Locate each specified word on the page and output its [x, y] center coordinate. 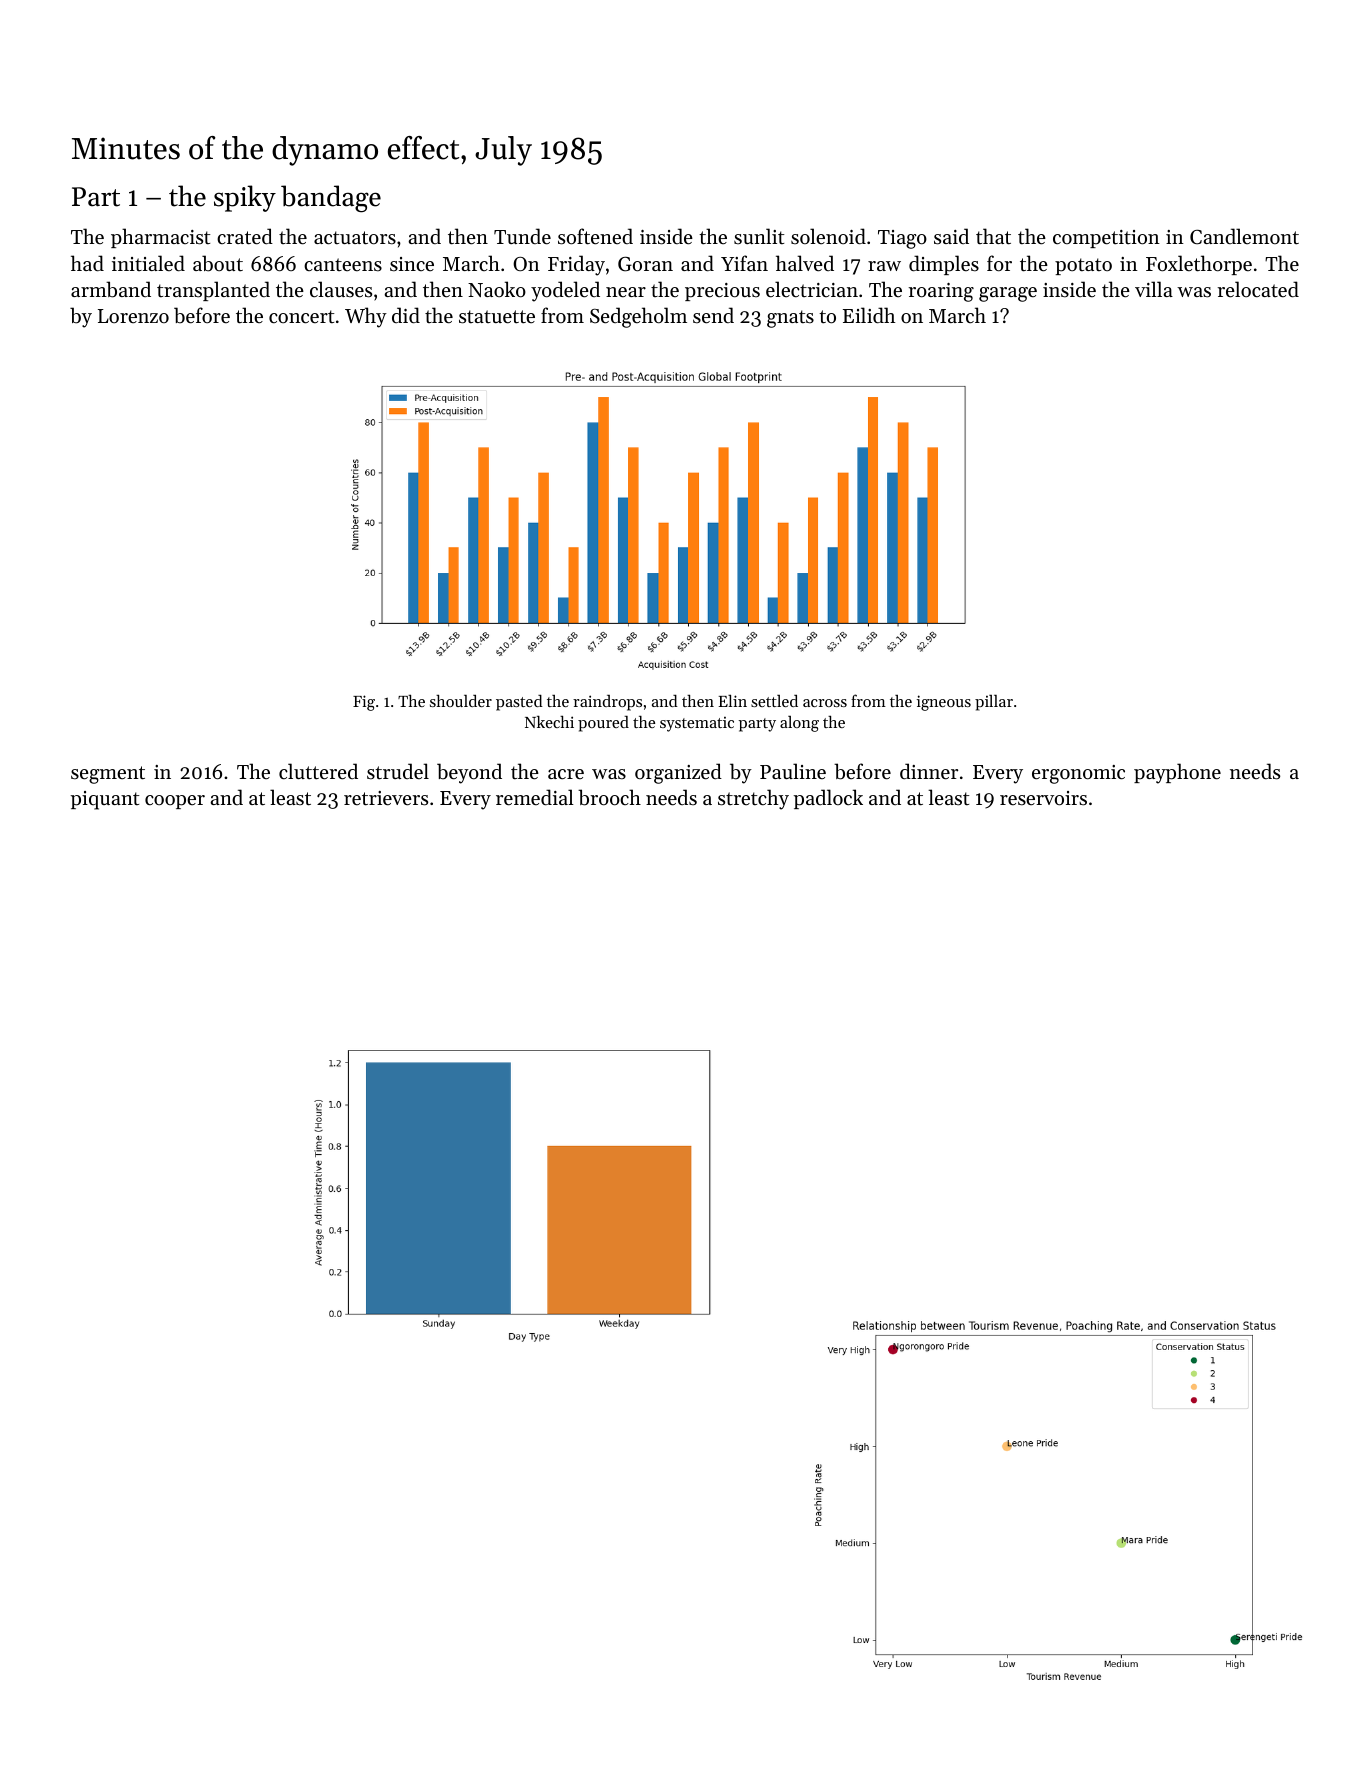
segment [108, 775]
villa [1154, 289]
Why [366, 317]
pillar [994, 703]
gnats [790, 319]
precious [722, 292]
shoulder [461, 701]
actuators [355, 238]
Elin [733, 700]
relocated [1258, 289]
